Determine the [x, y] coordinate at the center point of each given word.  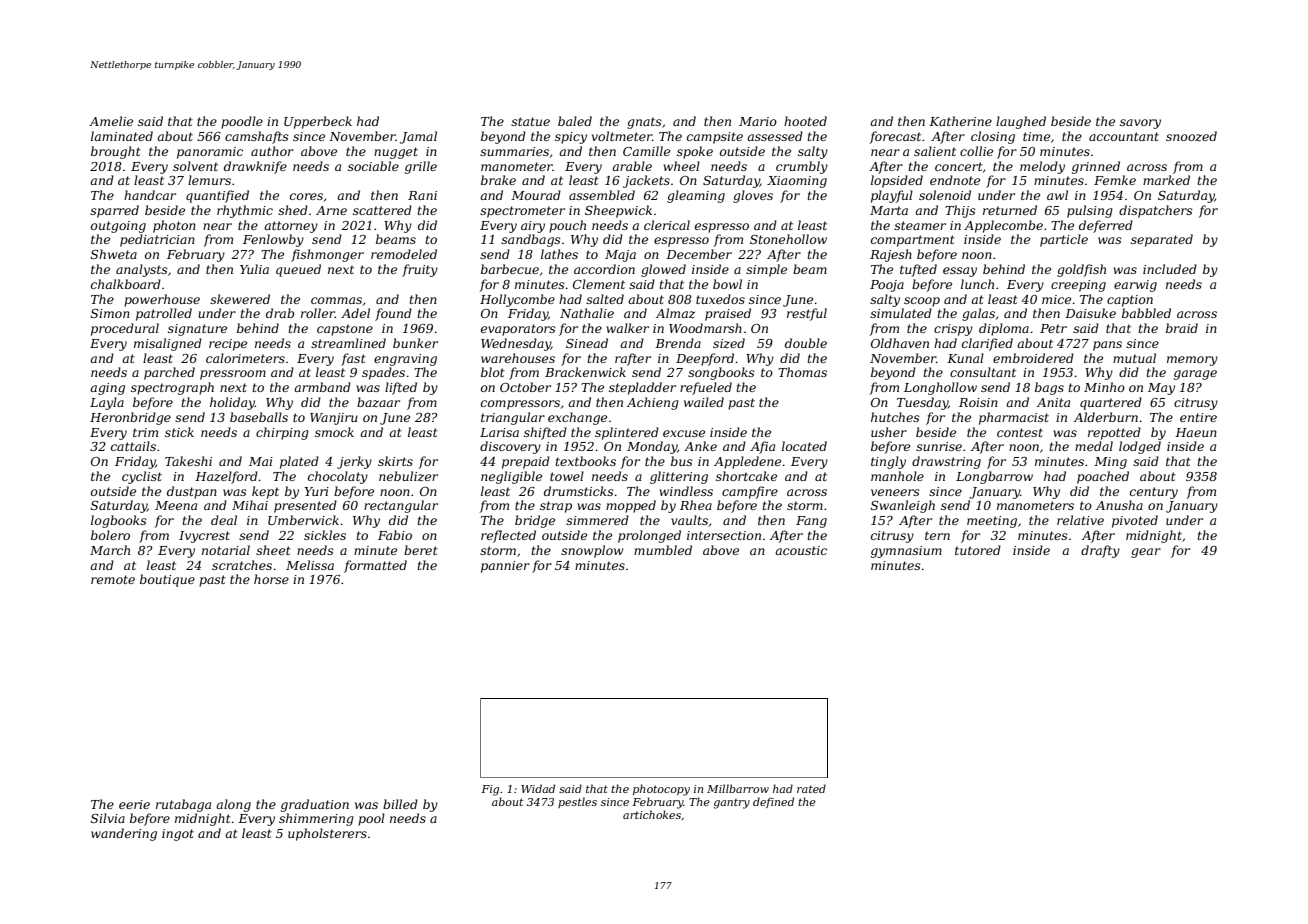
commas [336, 300]
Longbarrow [994, 477]
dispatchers [1156, 211]
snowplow [592, 551]
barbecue [510, 269]
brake [498, 180]
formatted [375, 566]
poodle [242, 122]
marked [1166, 180]
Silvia [108, 818]
